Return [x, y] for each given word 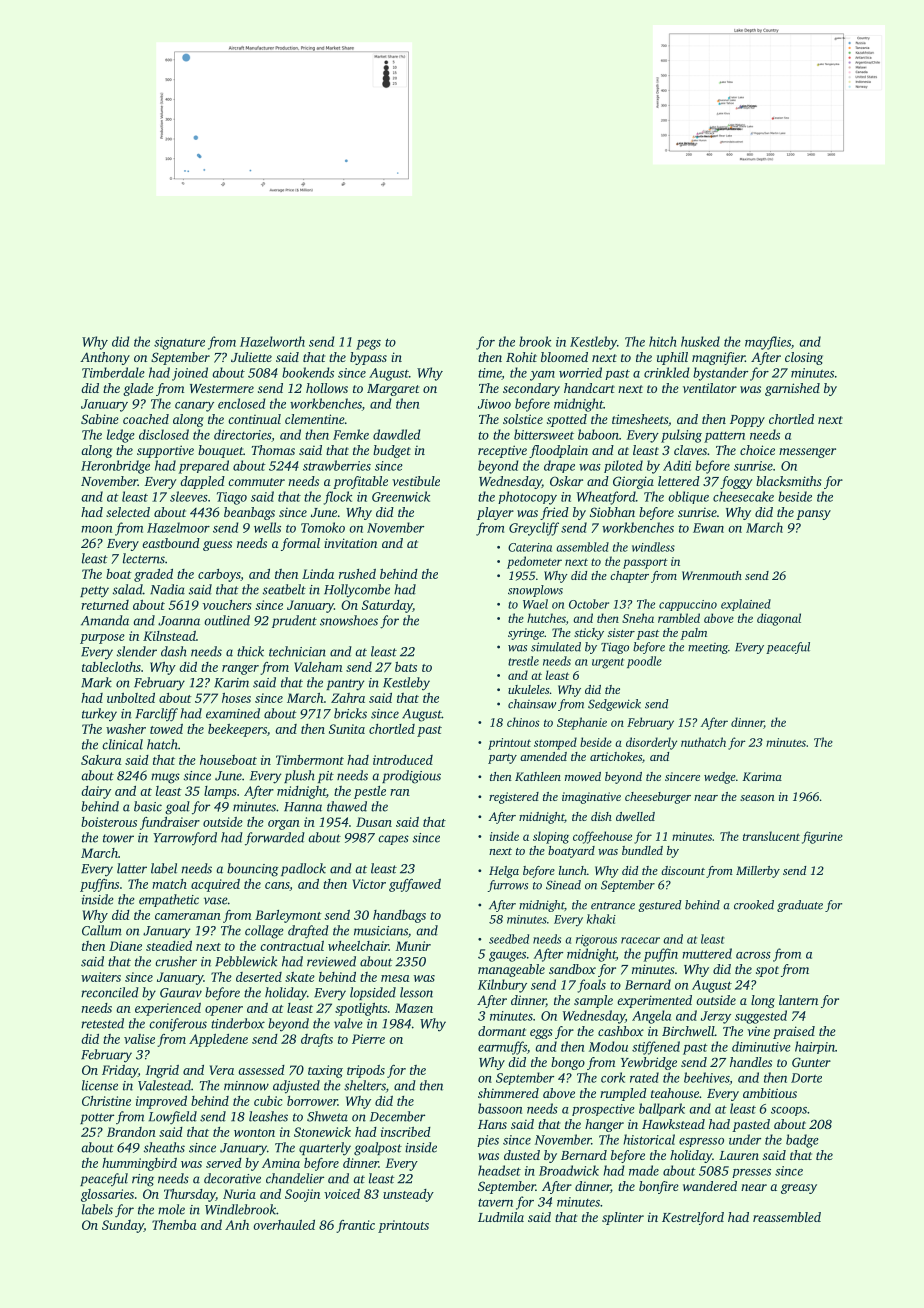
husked [700, 341]
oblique [688, 497]
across [753, 955]
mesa [395, 978]
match [169, 884]
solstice [523, 419]
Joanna [179, 621]
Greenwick [401, 496]
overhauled [284, 1225]
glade [138, 389]
